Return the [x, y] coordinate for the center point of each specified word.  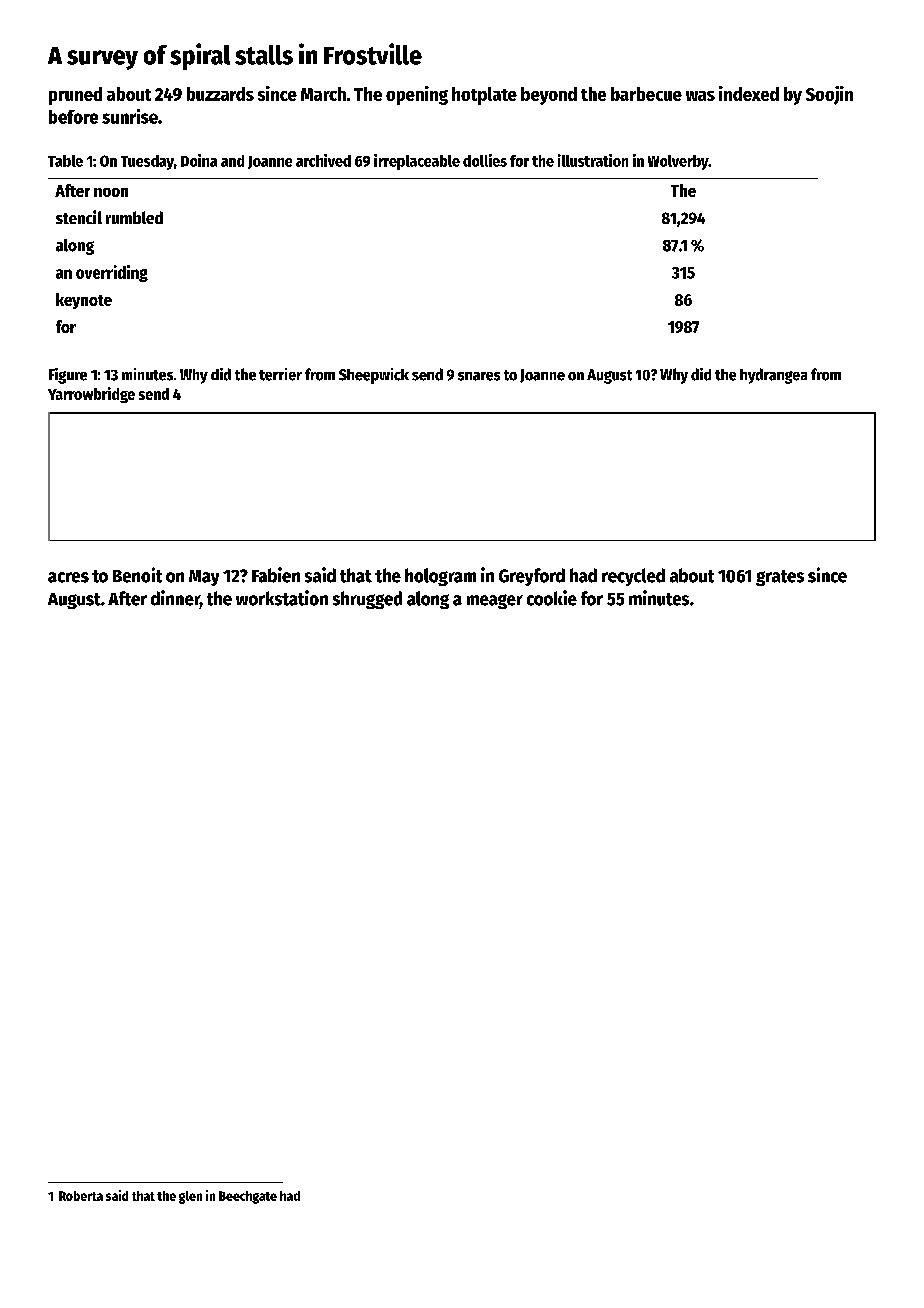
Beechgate [248, 1197]
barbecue [646, 94]
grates [780, 578]
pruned [75, 96]
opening [417, 95]
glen [190, 1197]
